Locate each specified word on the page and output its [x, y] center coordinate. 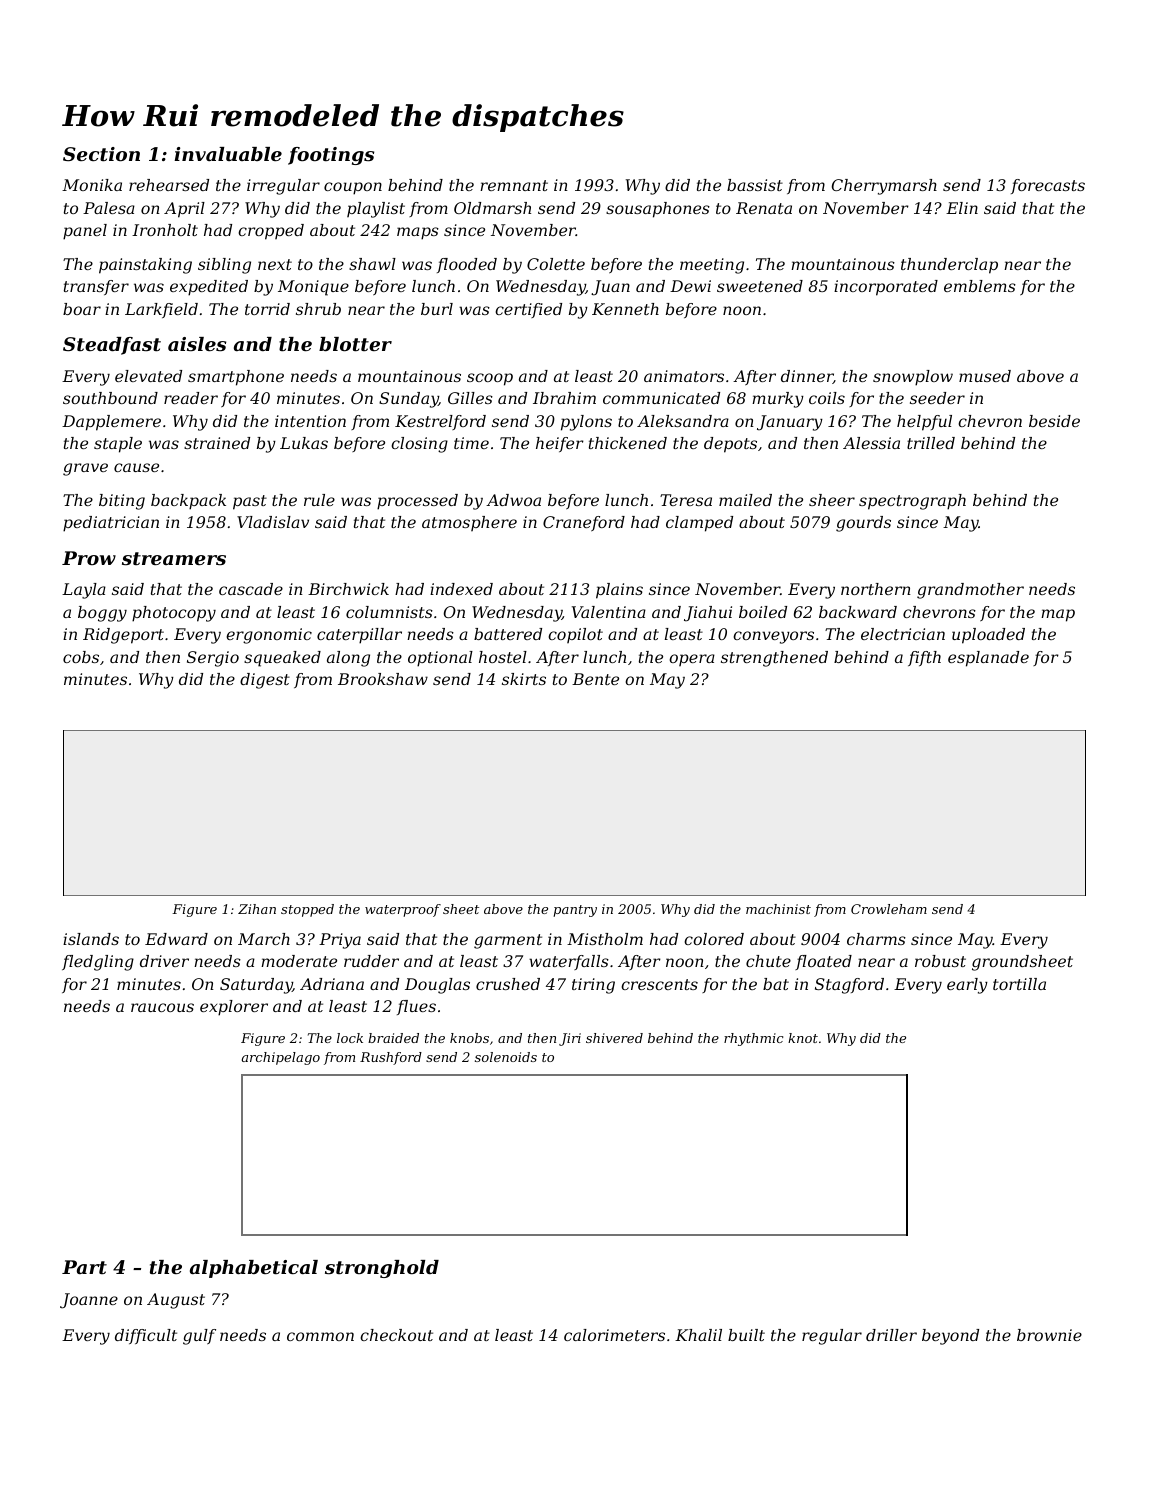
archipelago [281, 1058]
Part [84, 1267]
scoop [490, 379]
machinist [778, 909]
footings [331, 156]
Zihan [257, 909]
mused [985, 376]
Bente [595, 679]
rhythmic [753, 1039]
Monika [92, 185]
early [967, 986]
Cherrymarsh [884, 187]
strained [217, 443]
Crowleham [889, 909]
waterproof [403, 910]
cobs [81, 657]
